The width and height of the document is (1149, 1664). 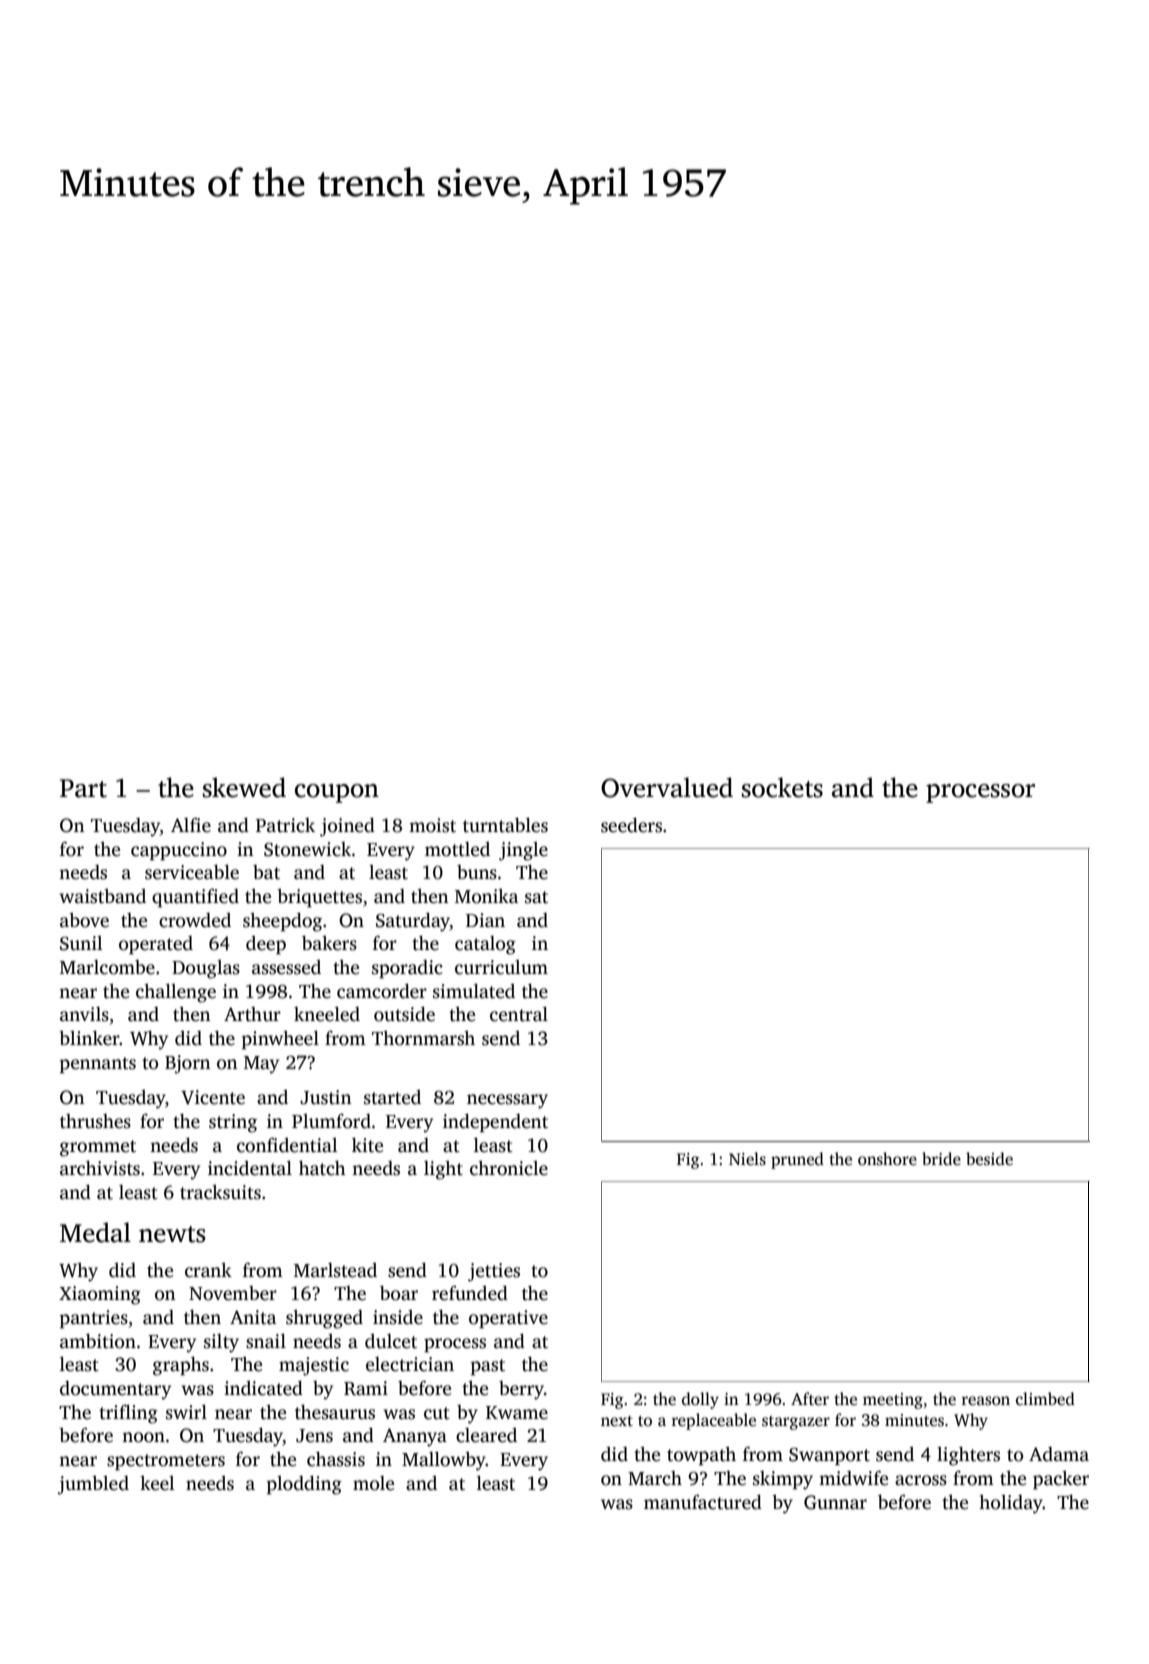 I want to click on plodding, so click(x=304, y=1485).
